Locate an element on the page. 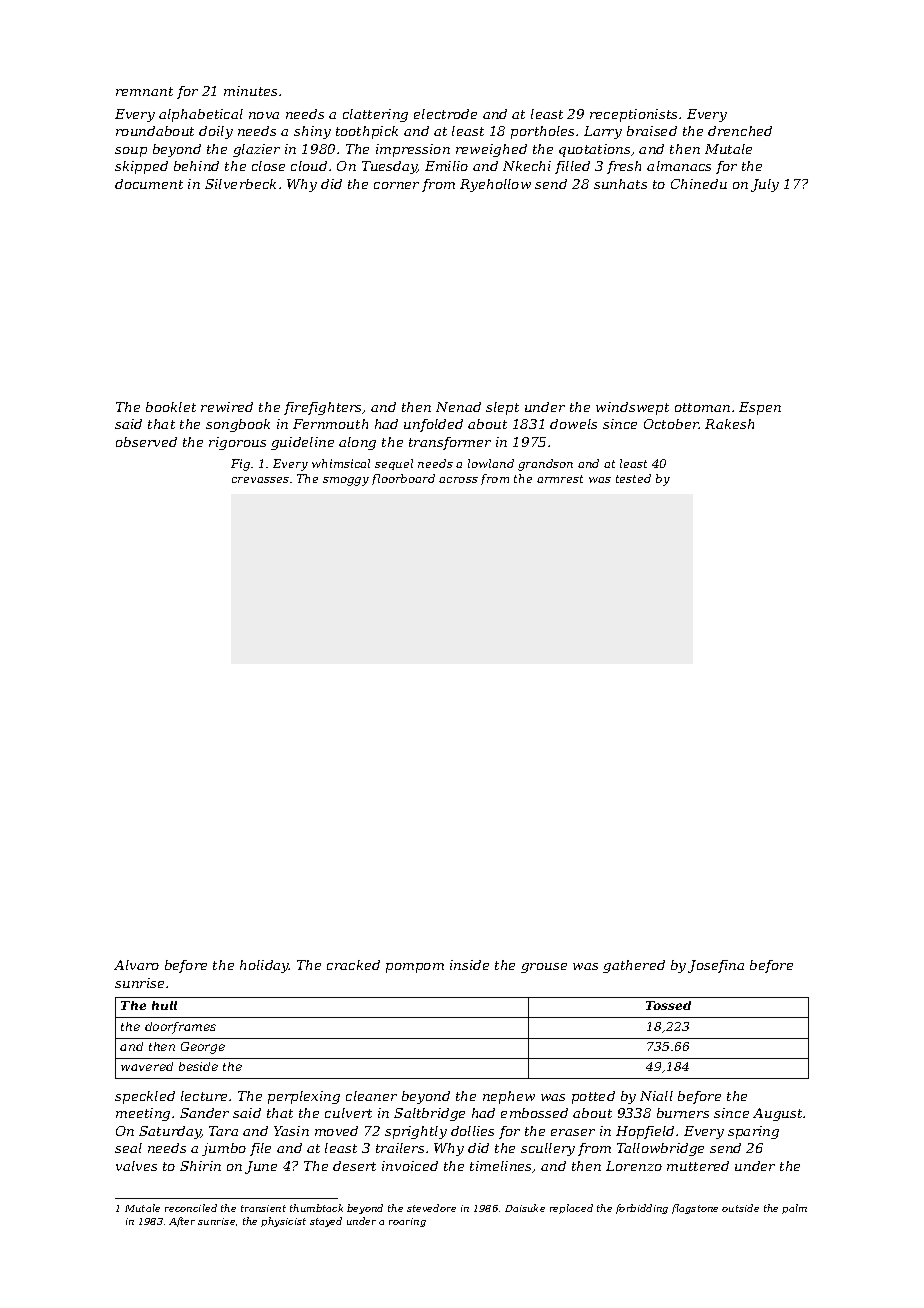  Josefina is located at coordinates (716, 966).
